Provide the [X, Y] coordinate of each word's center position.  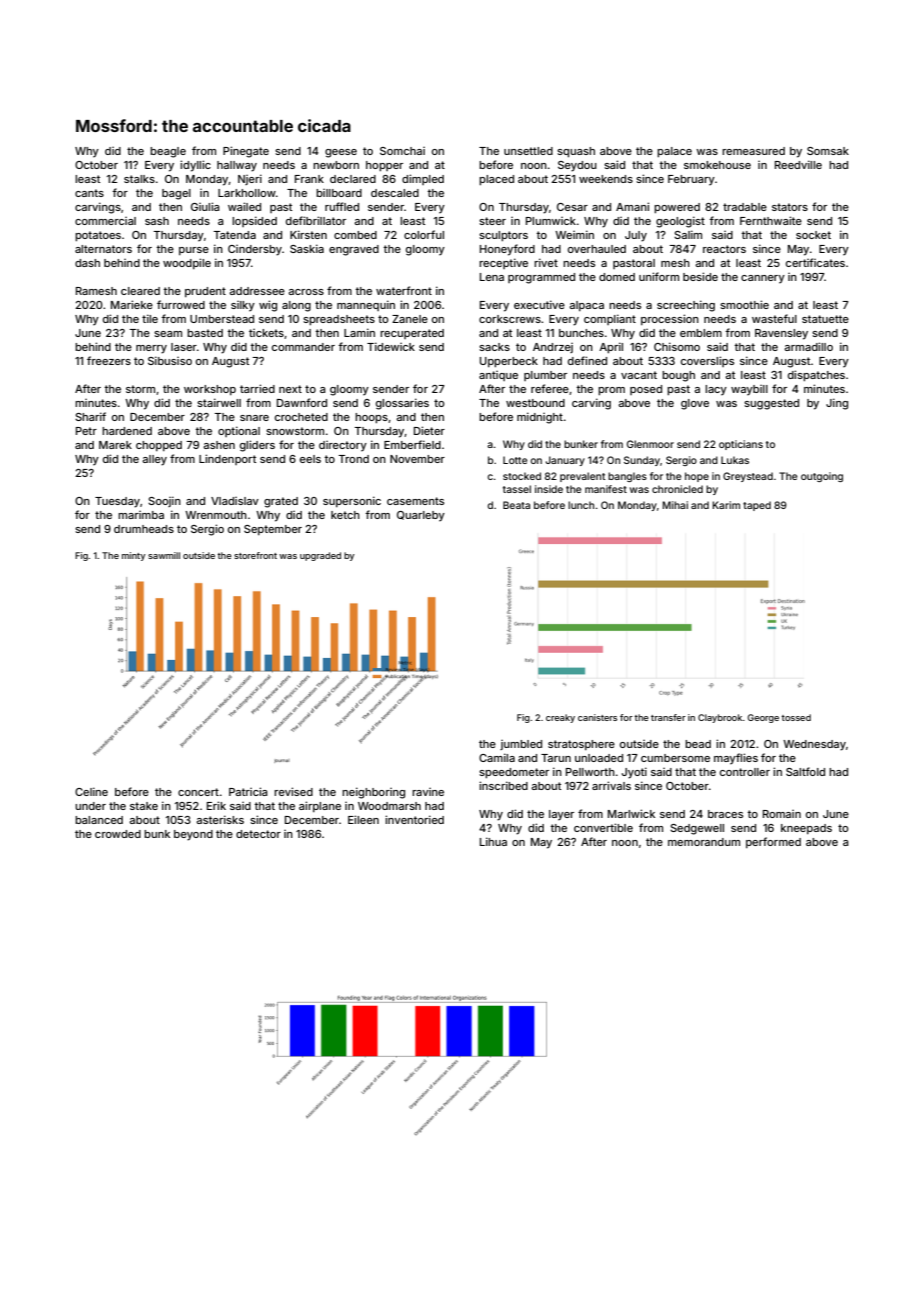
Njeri [250, 179]
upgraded [320, 556]
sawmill [164, 555]
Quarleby [421, 516]
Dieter [429, 430]
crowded [118, 834]
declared [353, 179]
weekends [606, 179]
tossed [796, 717]
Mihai [675, 505]
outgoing [822, 477]
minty [134, 556]
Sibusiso [170, 360]
